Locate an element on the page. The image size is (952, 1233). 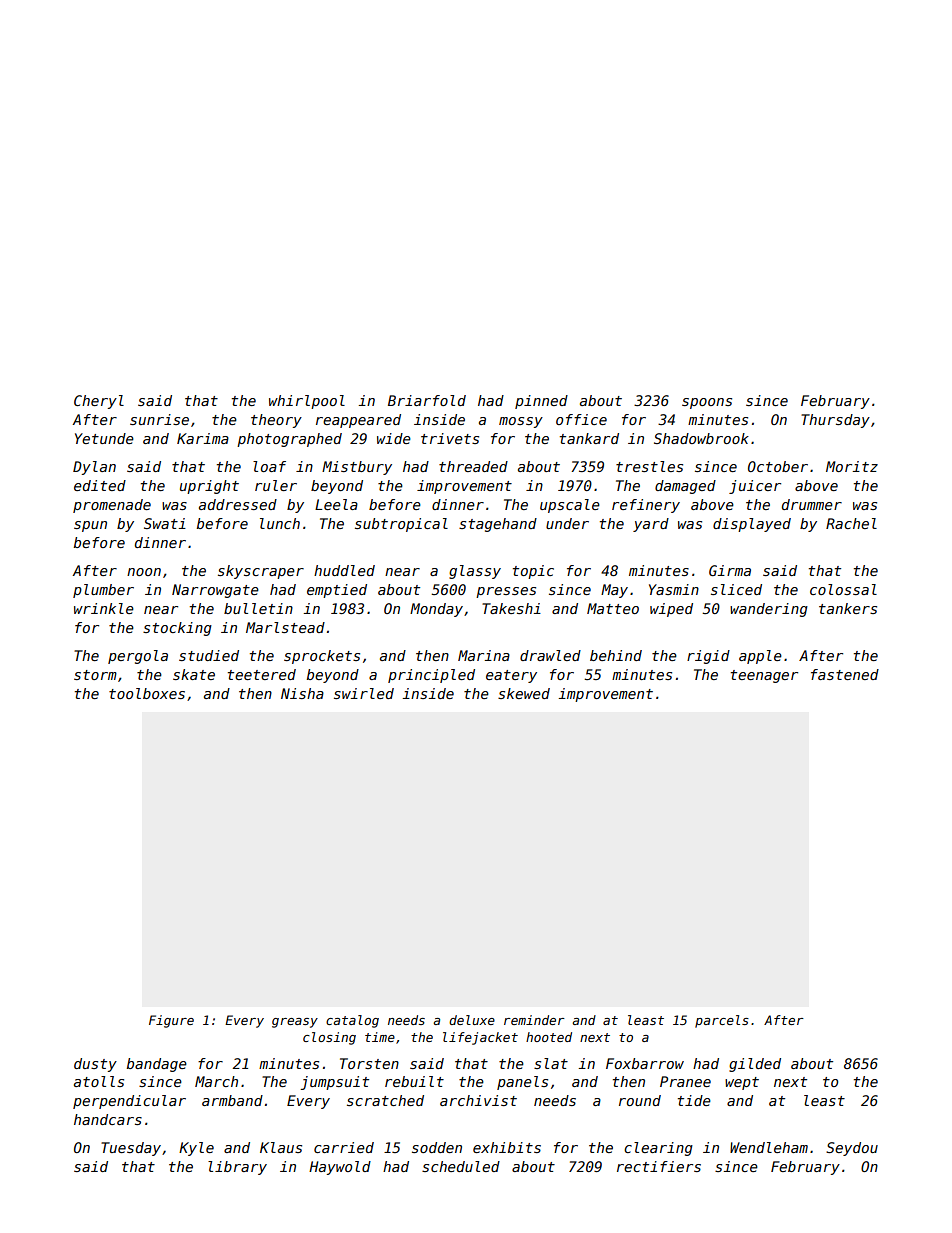
March is located at coordinates (216, 1081).
